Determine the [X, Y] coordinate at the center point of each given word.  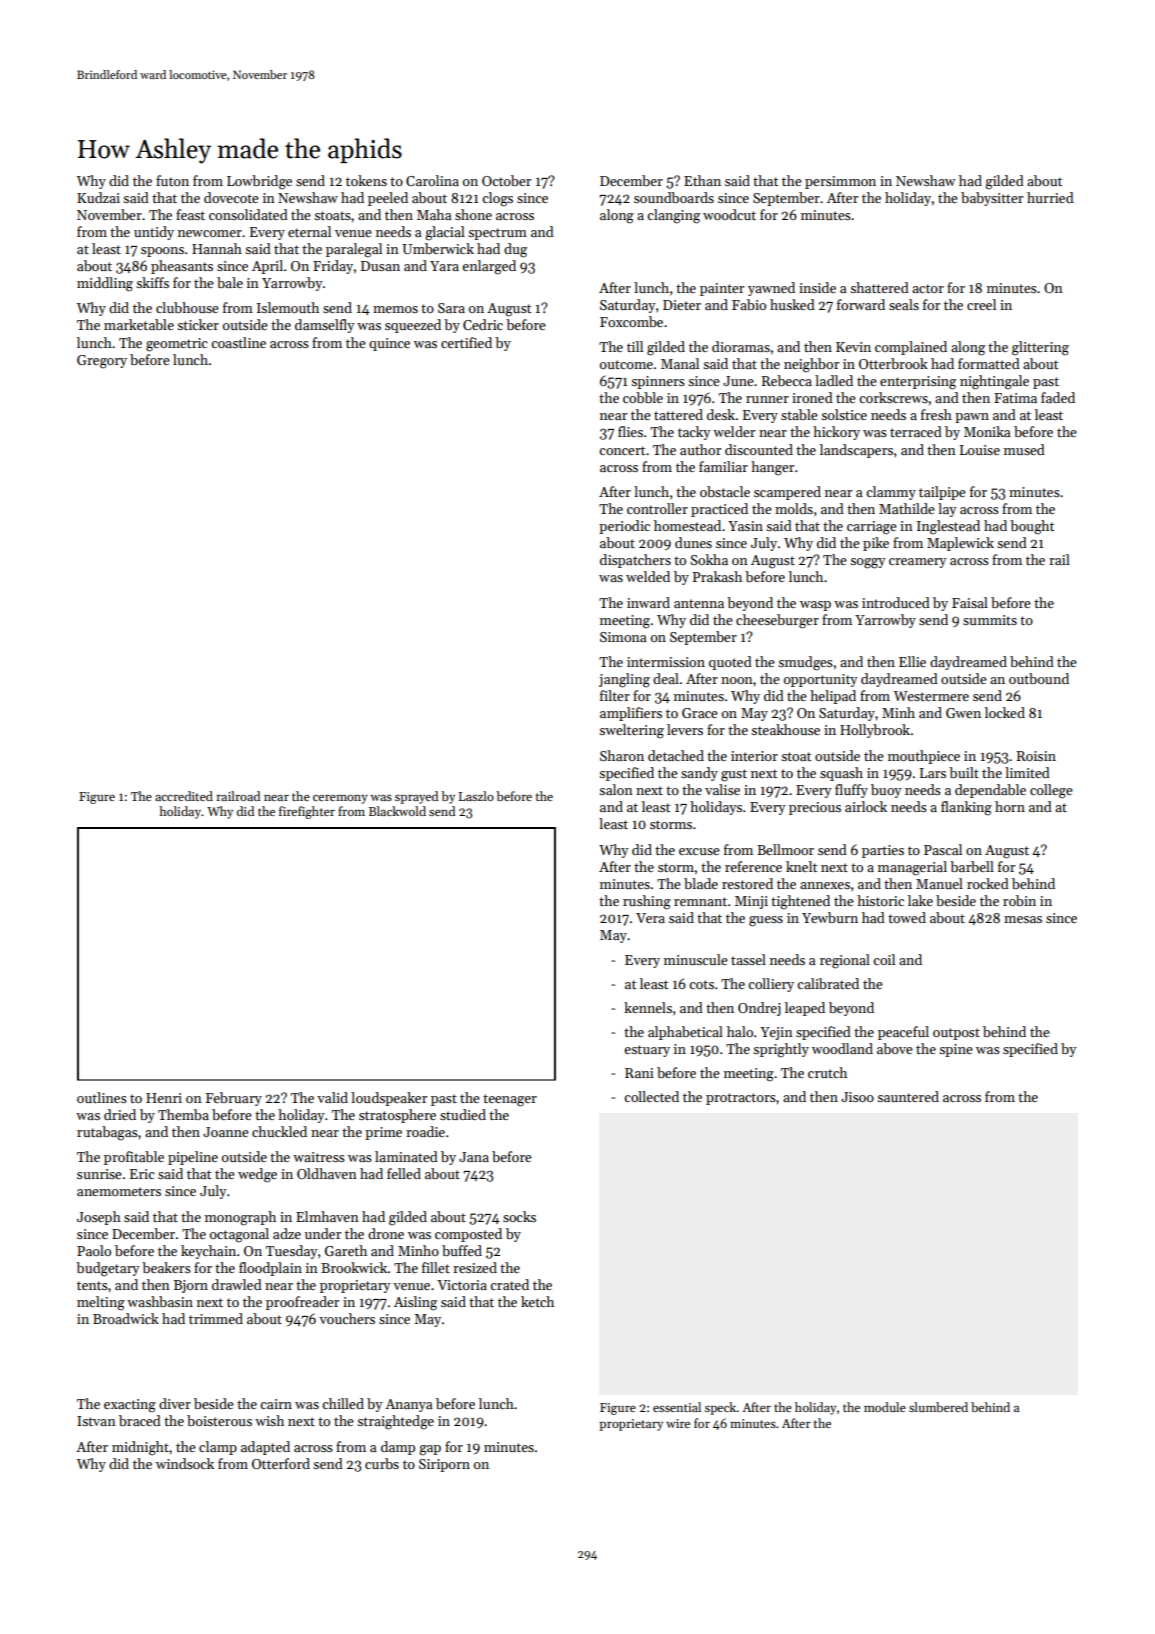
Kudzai [98, 197]
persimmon [840, 182]
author [700, 449]
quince [389, 344]
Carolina [432, 180]
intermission [666, 662]
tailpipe [942, 493]
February [234, 1099]
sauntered [908, 1096]
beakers [166, 1267]
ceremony [340, 799]
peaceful [903, 1033]
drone [386, 1233]
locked [1005, 712]
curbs [382, 1463]
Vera [650, 918]
